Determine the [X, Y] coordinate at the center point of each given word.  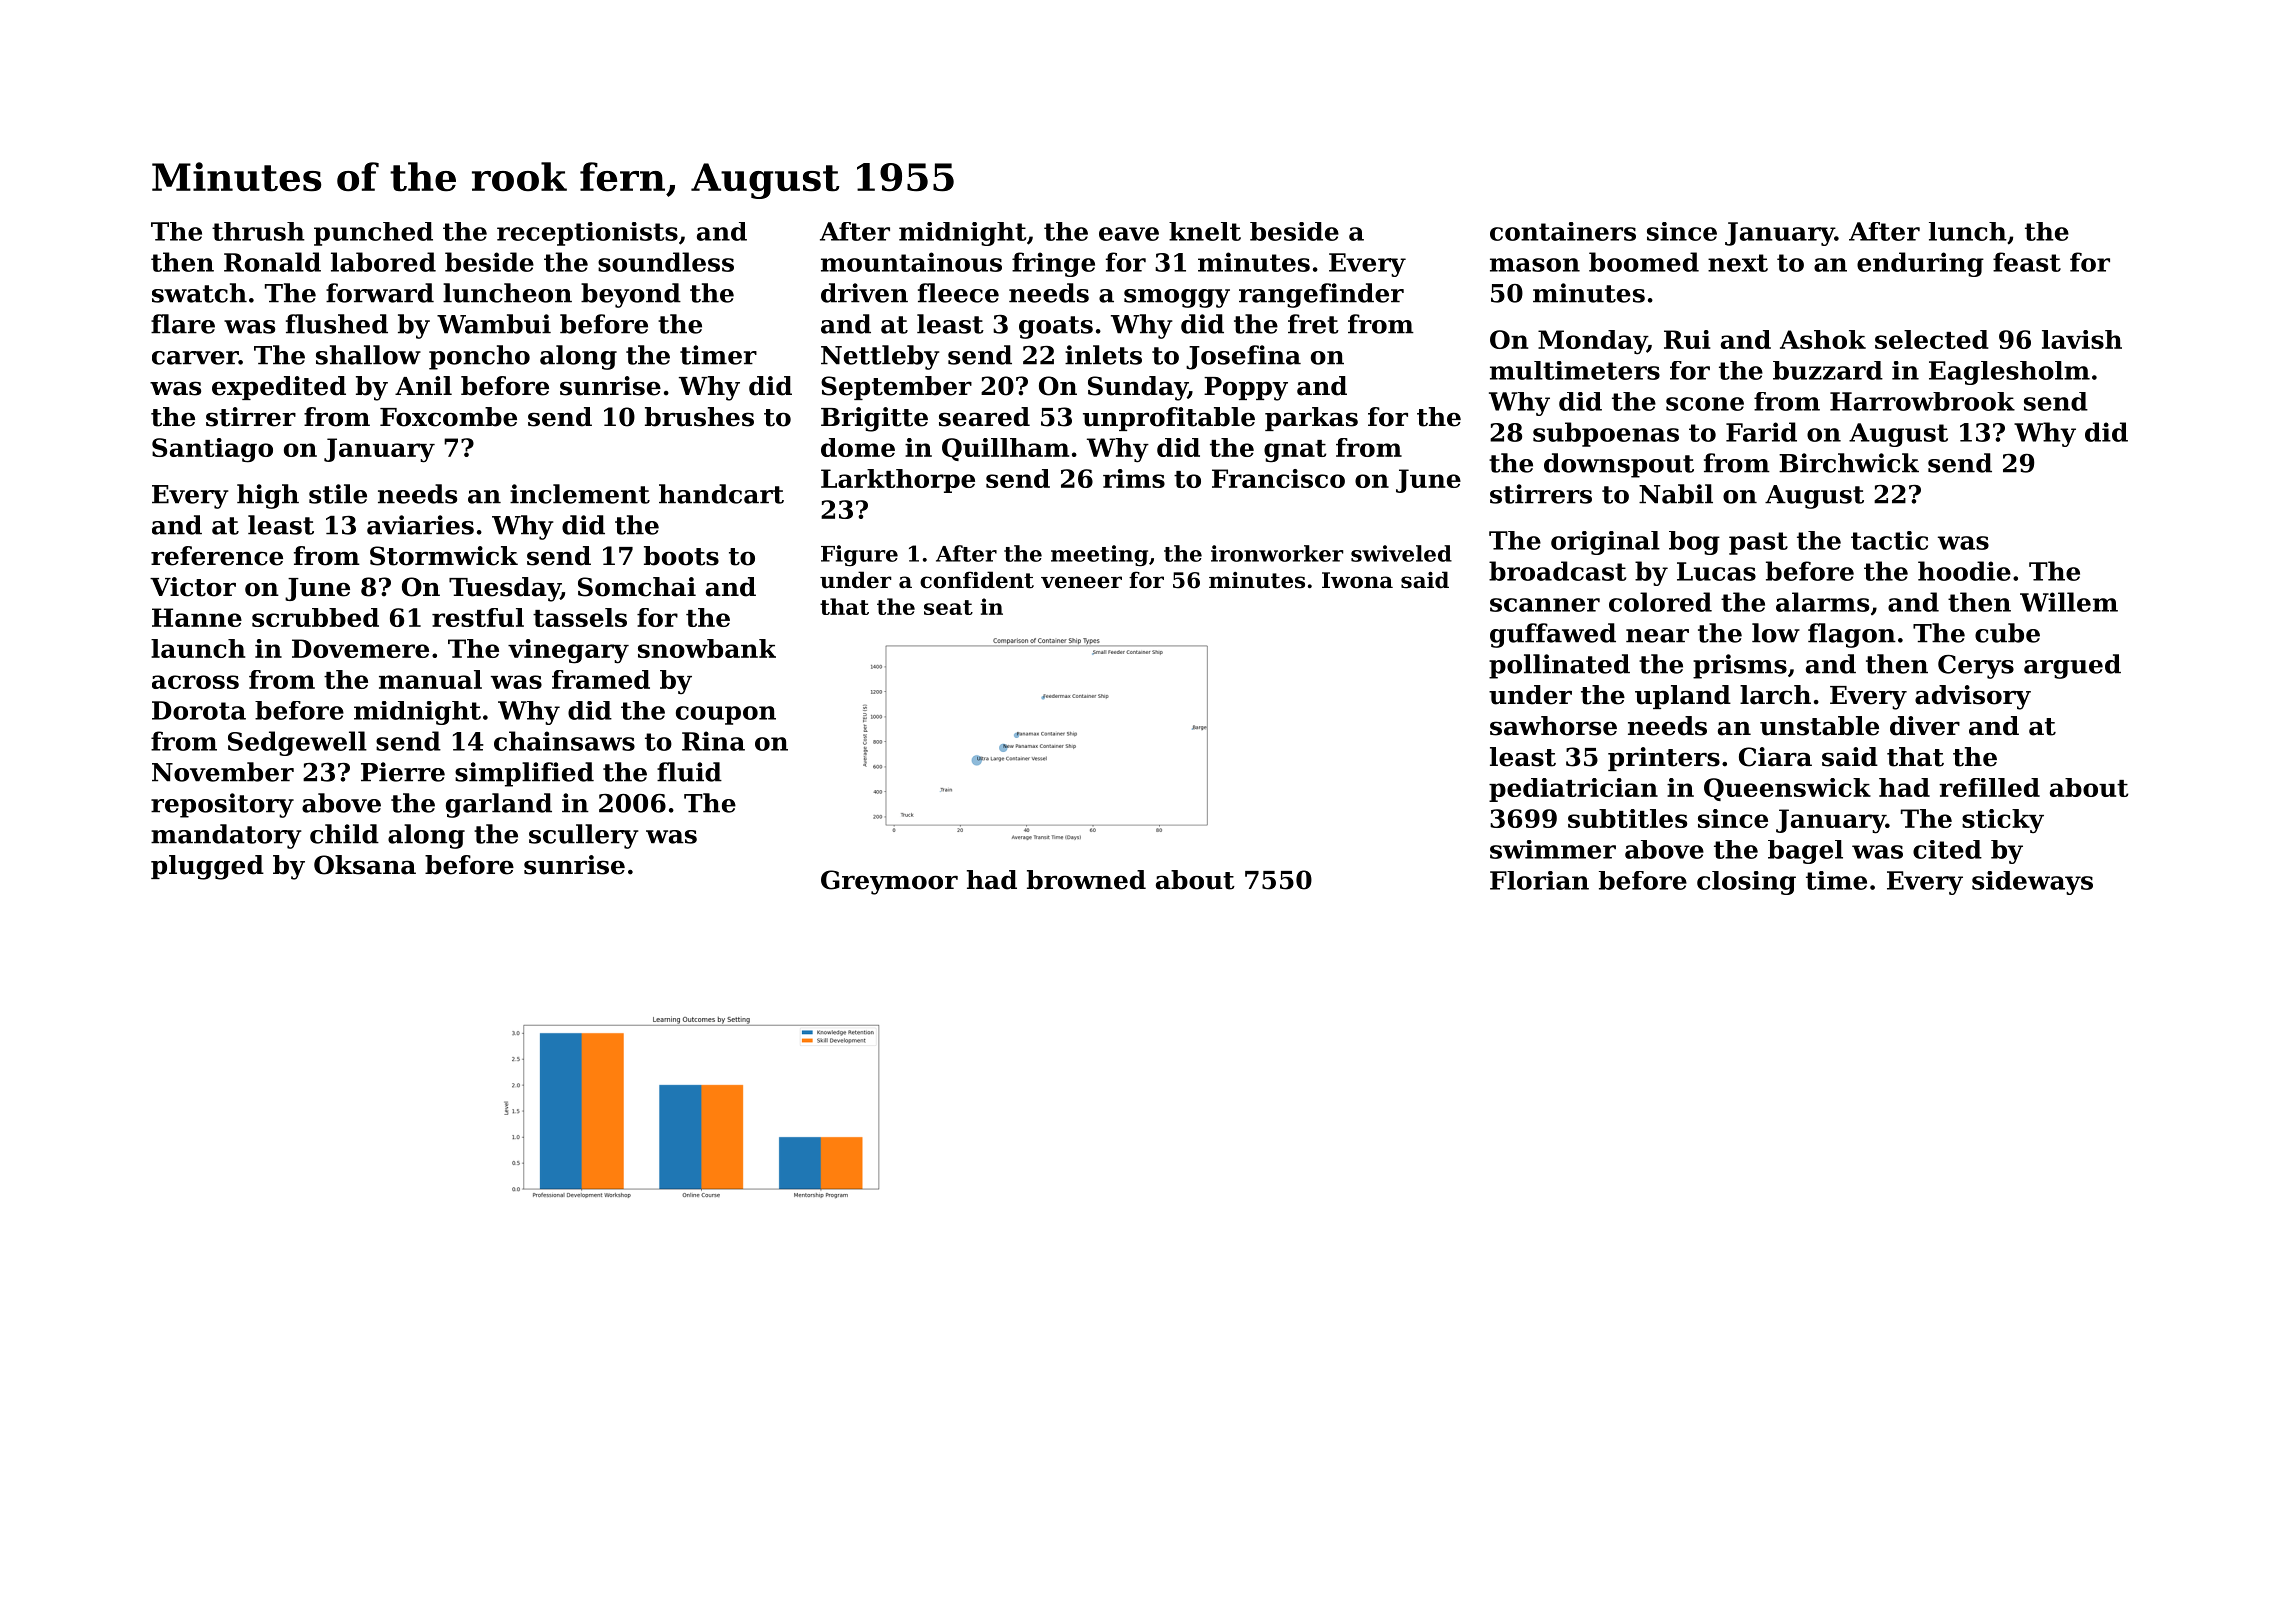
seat [948, 607]
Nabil [1676, 494]
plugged [207, 867]
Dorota [199, 710]
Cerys [1976, 667]
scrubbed [315, 617]
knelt [1205, 231]
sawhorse [1553, 726]
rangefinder [1321, 295]
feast [2027, 262]
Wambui [494, 324]
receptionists [587, 234]
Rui [1687, 339]
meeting [1099, 555]
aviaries [420, 525]
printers [1664, 759]
